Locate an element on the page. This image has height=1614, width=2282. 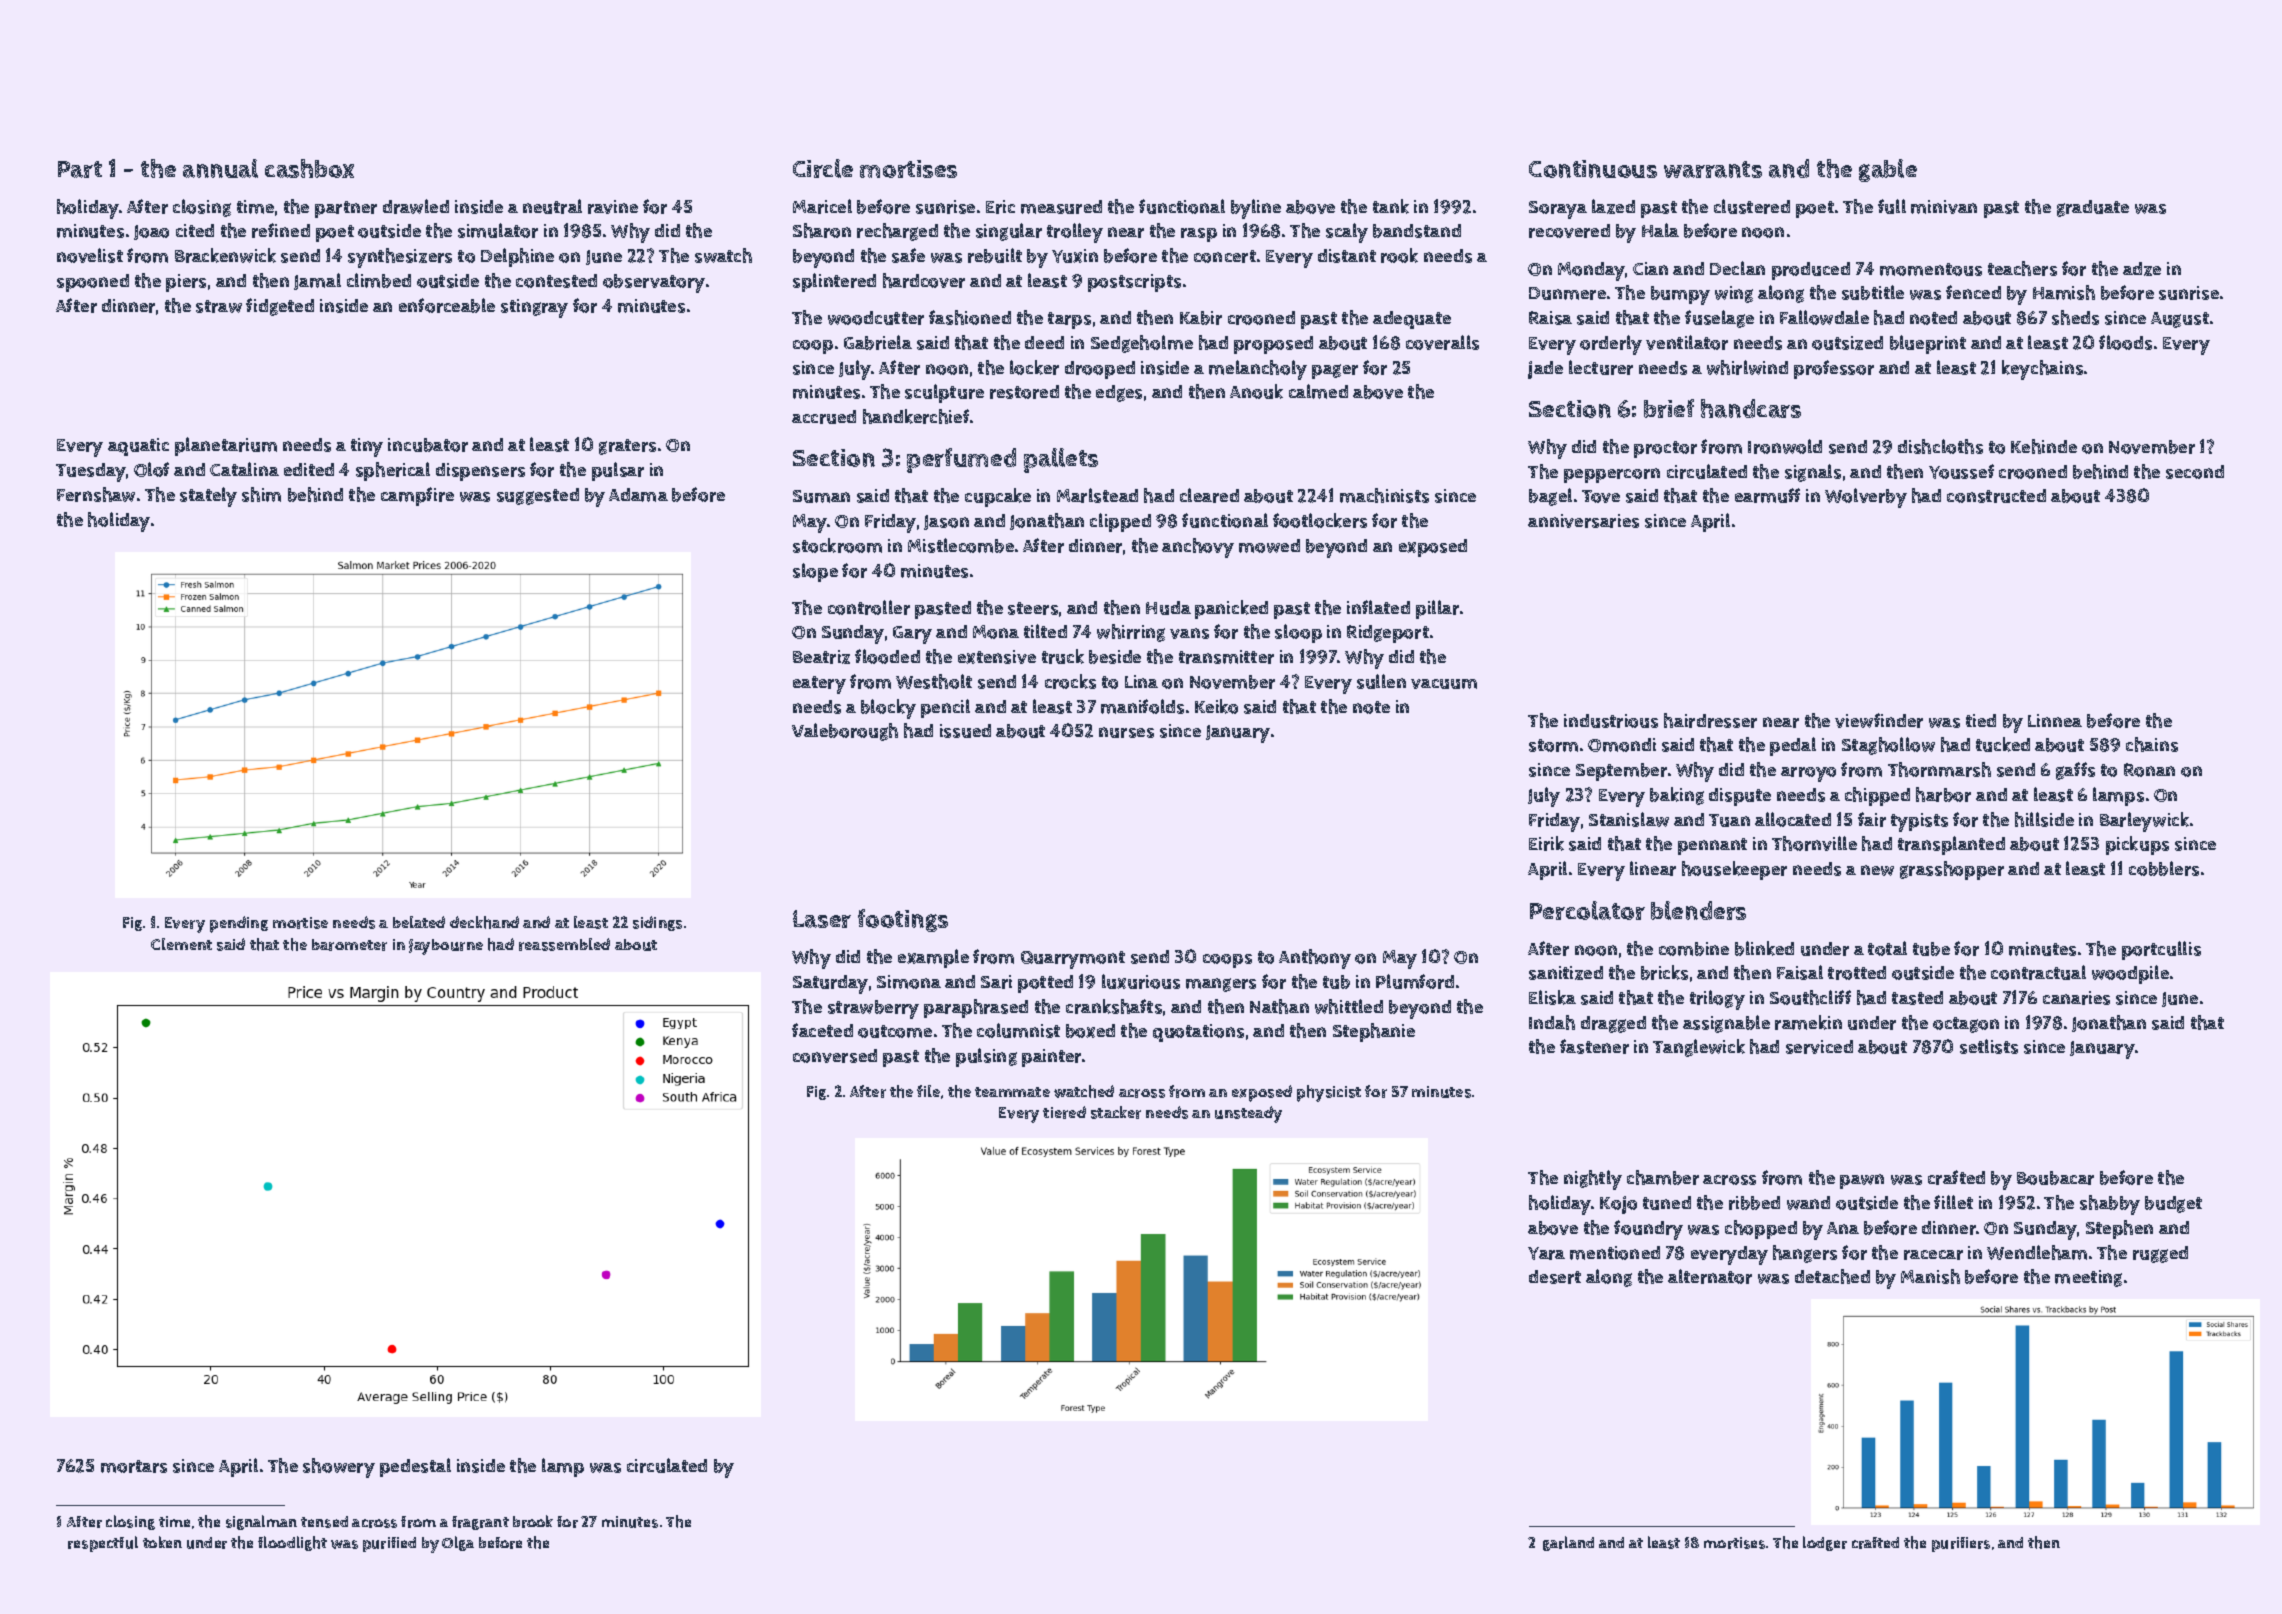
garland is located at coordinates (1568, 1543).
